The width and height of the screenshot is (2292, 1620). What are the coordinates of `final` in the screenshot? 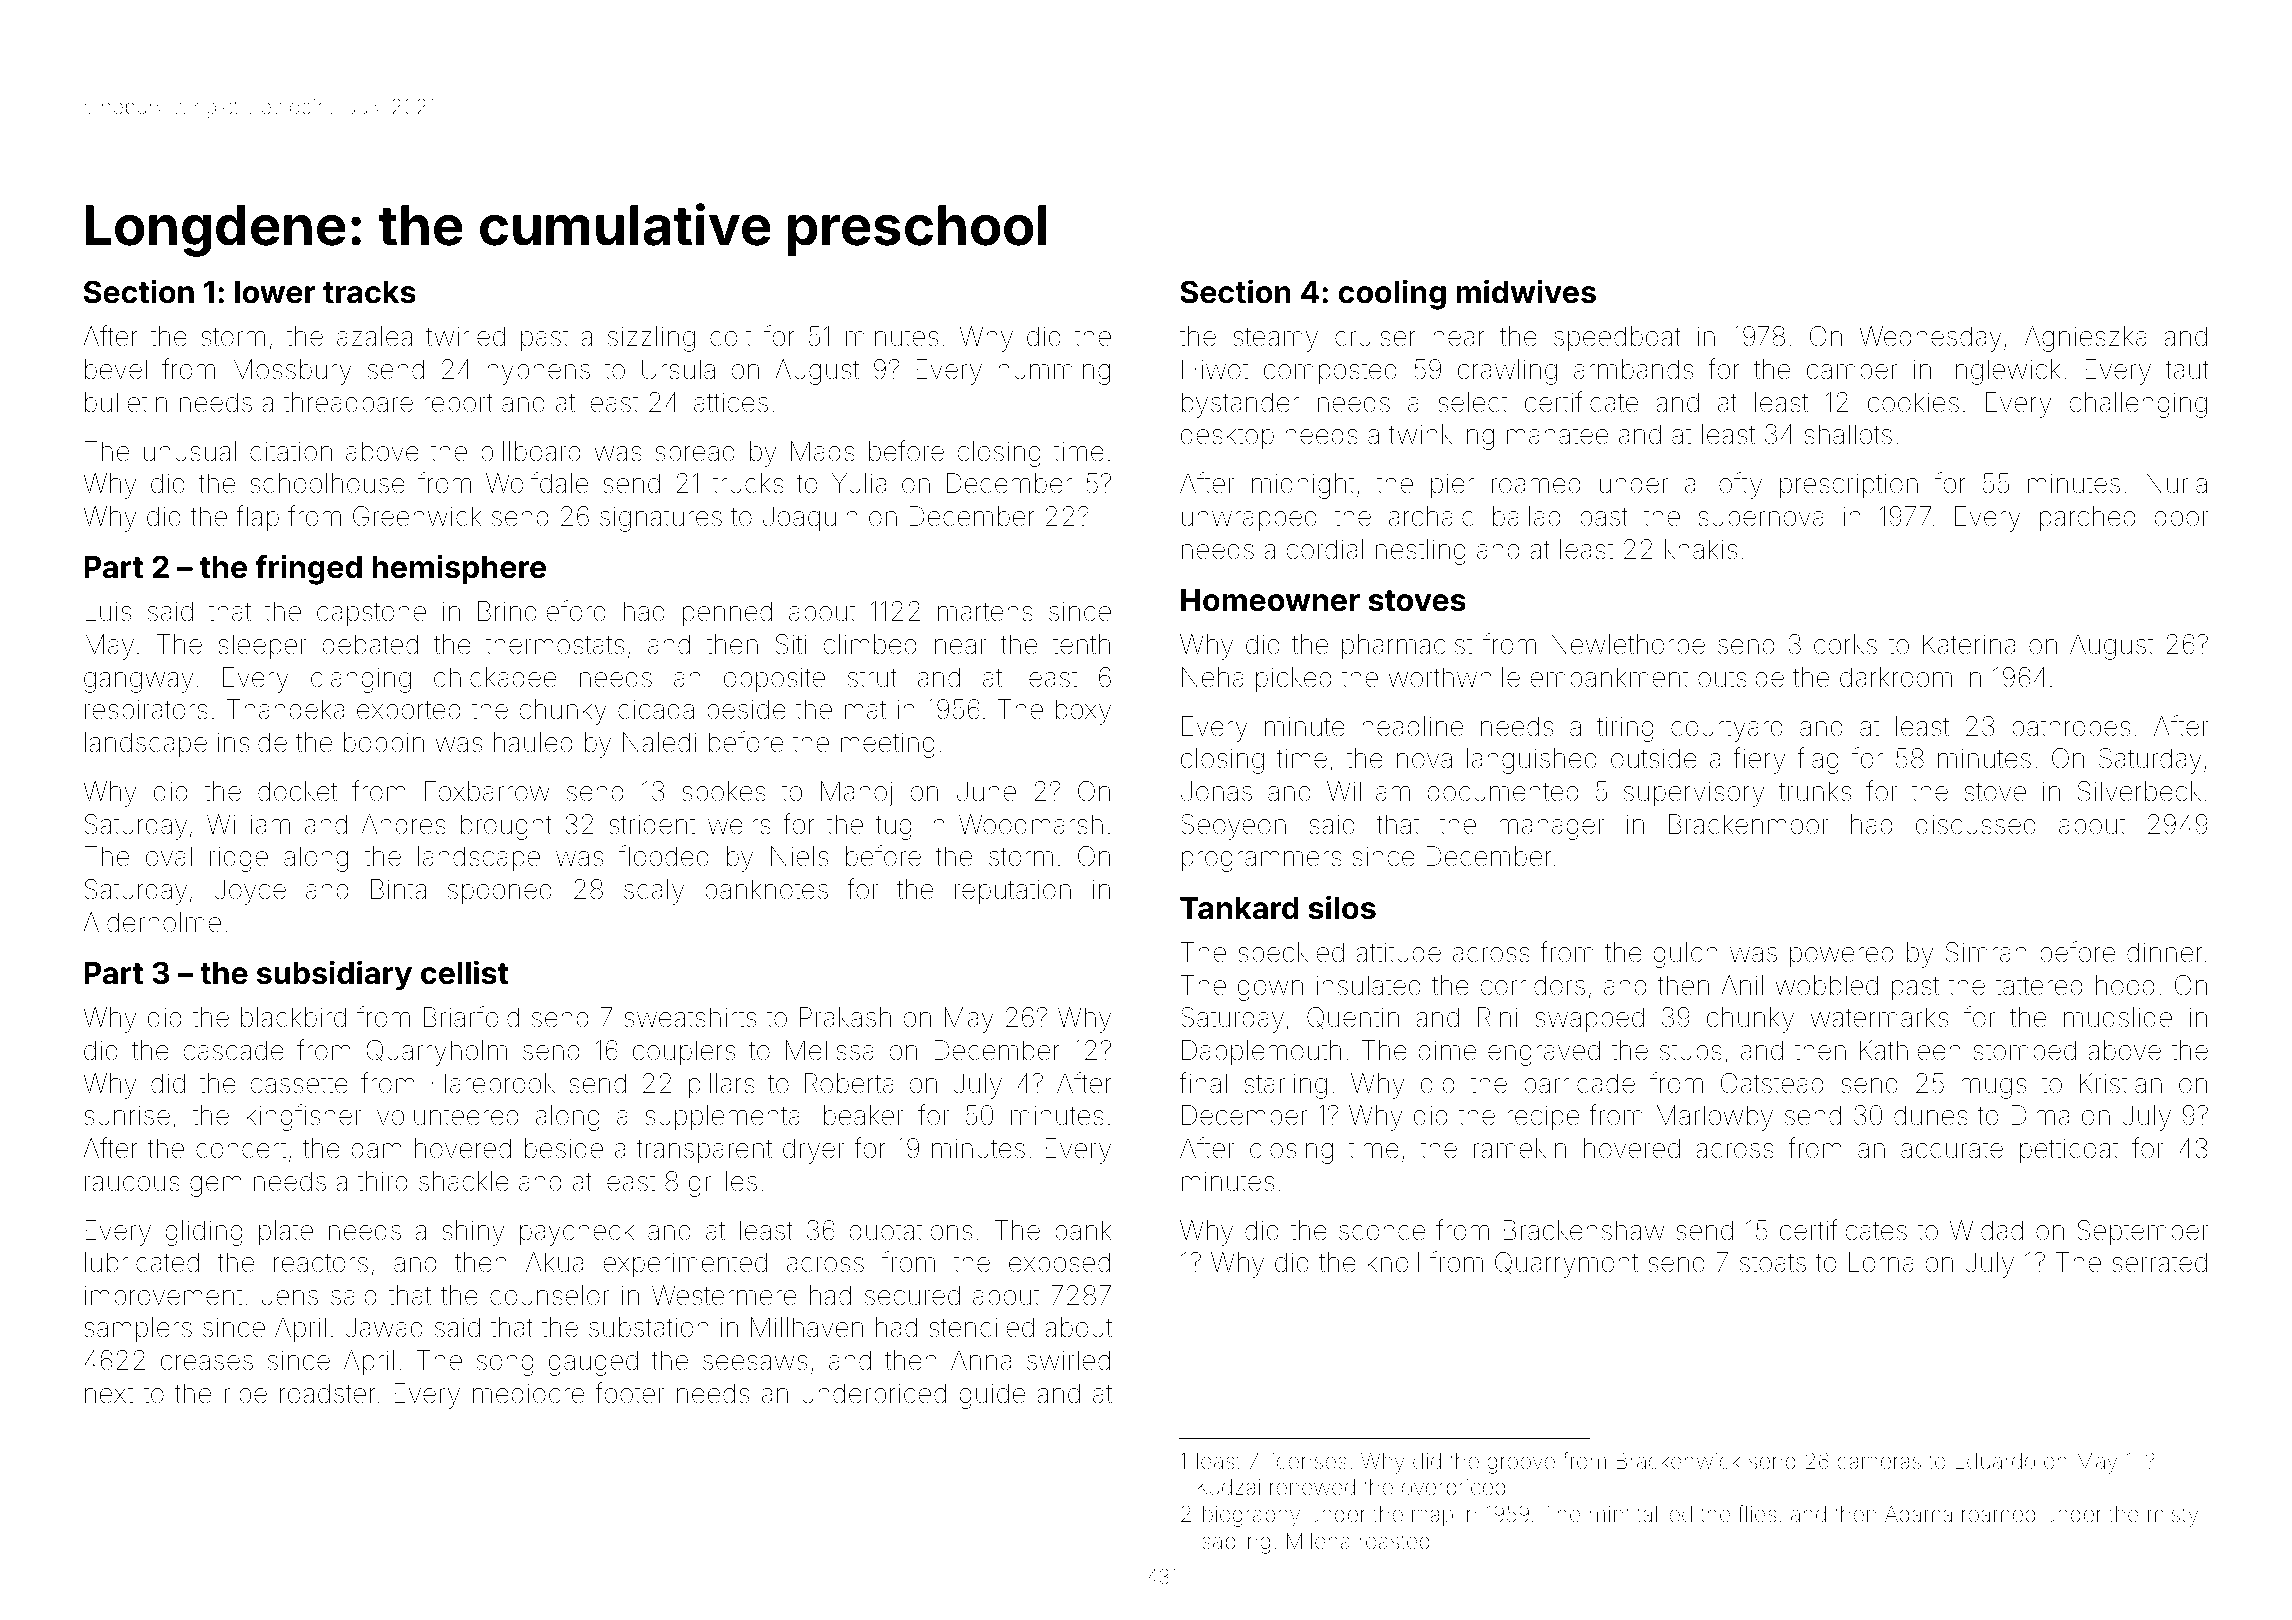 It's located at (1203, 1083).
